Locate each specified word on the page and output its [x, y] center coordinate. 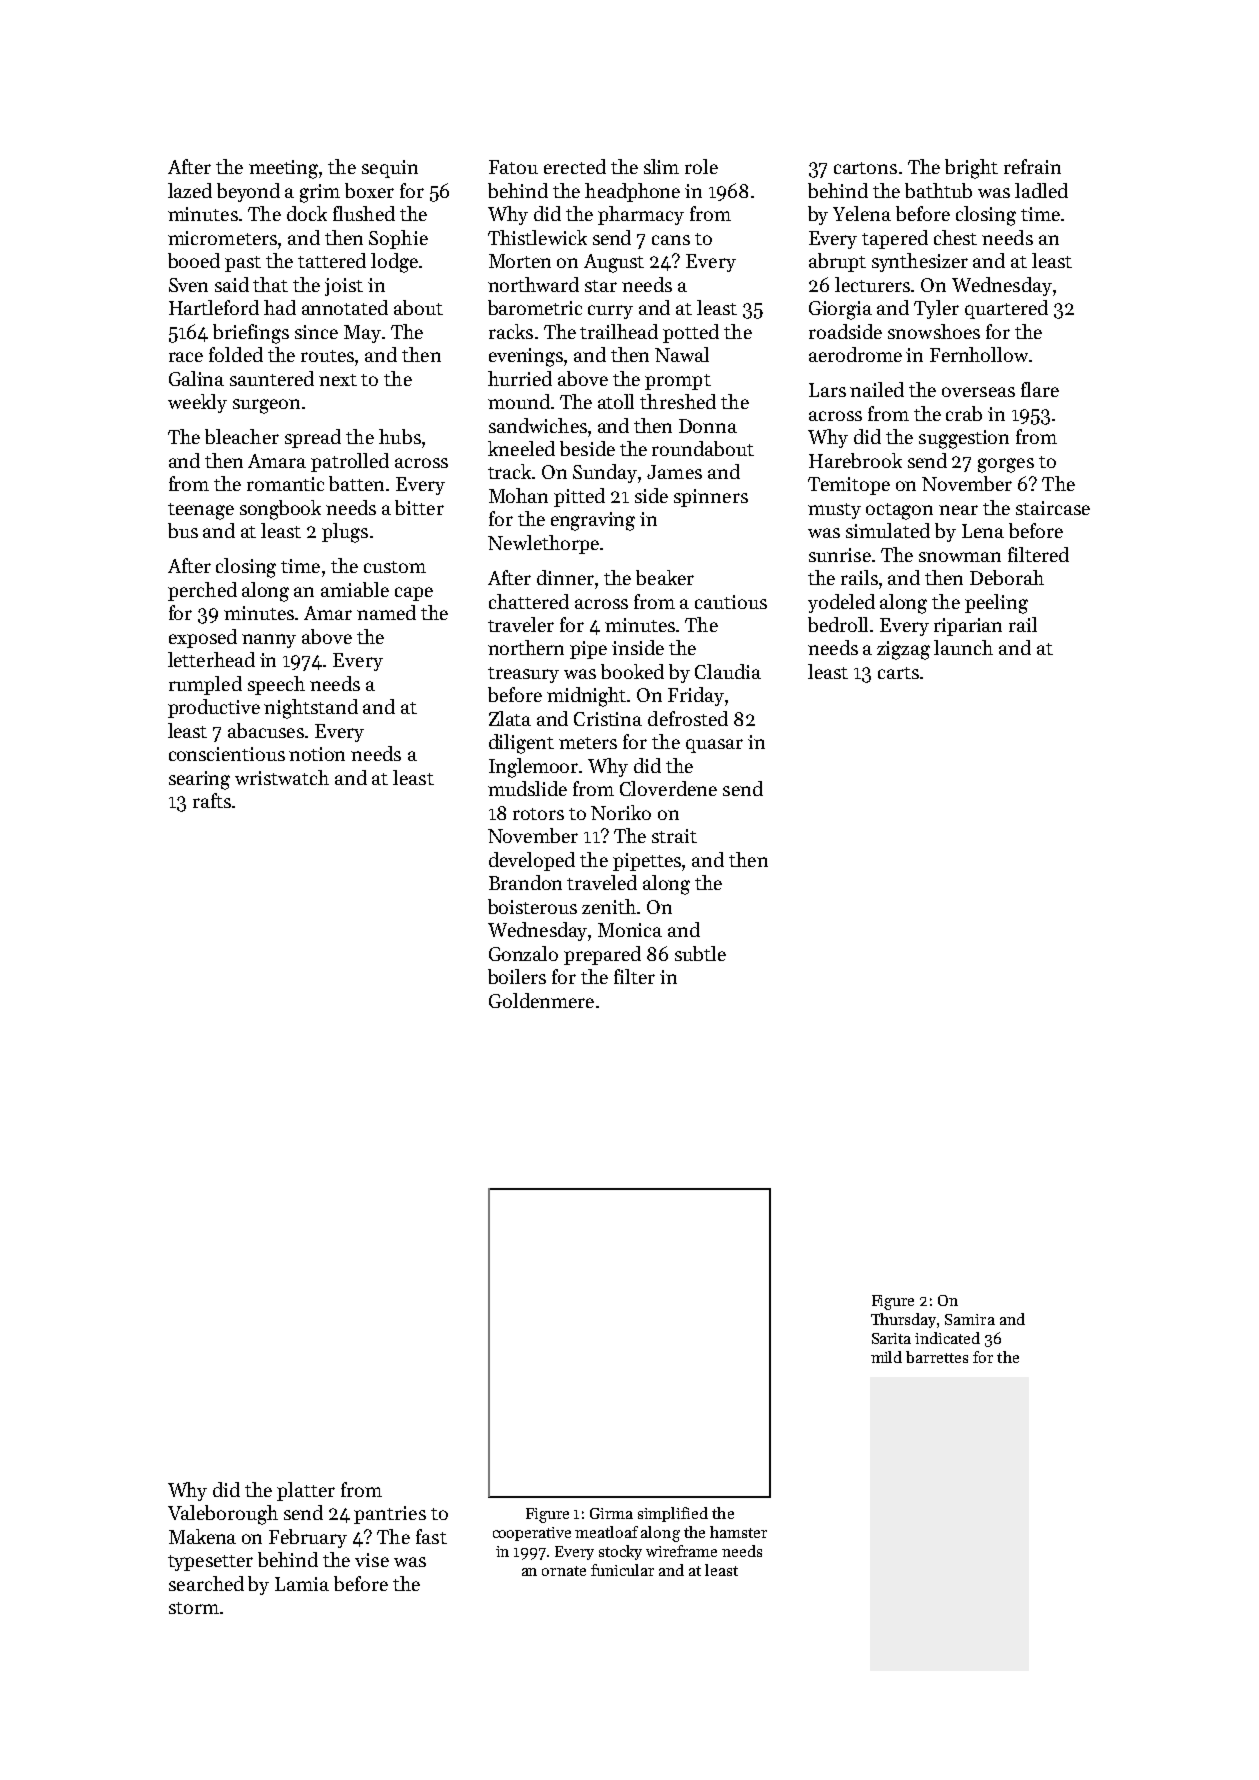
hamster [738, 1532]
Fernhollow [979, 354]
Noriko [621, 812]
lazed [190, 190]
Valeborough [223, 1515]
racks [511, 331]
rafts [212, 800]
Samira [970, 1319]
